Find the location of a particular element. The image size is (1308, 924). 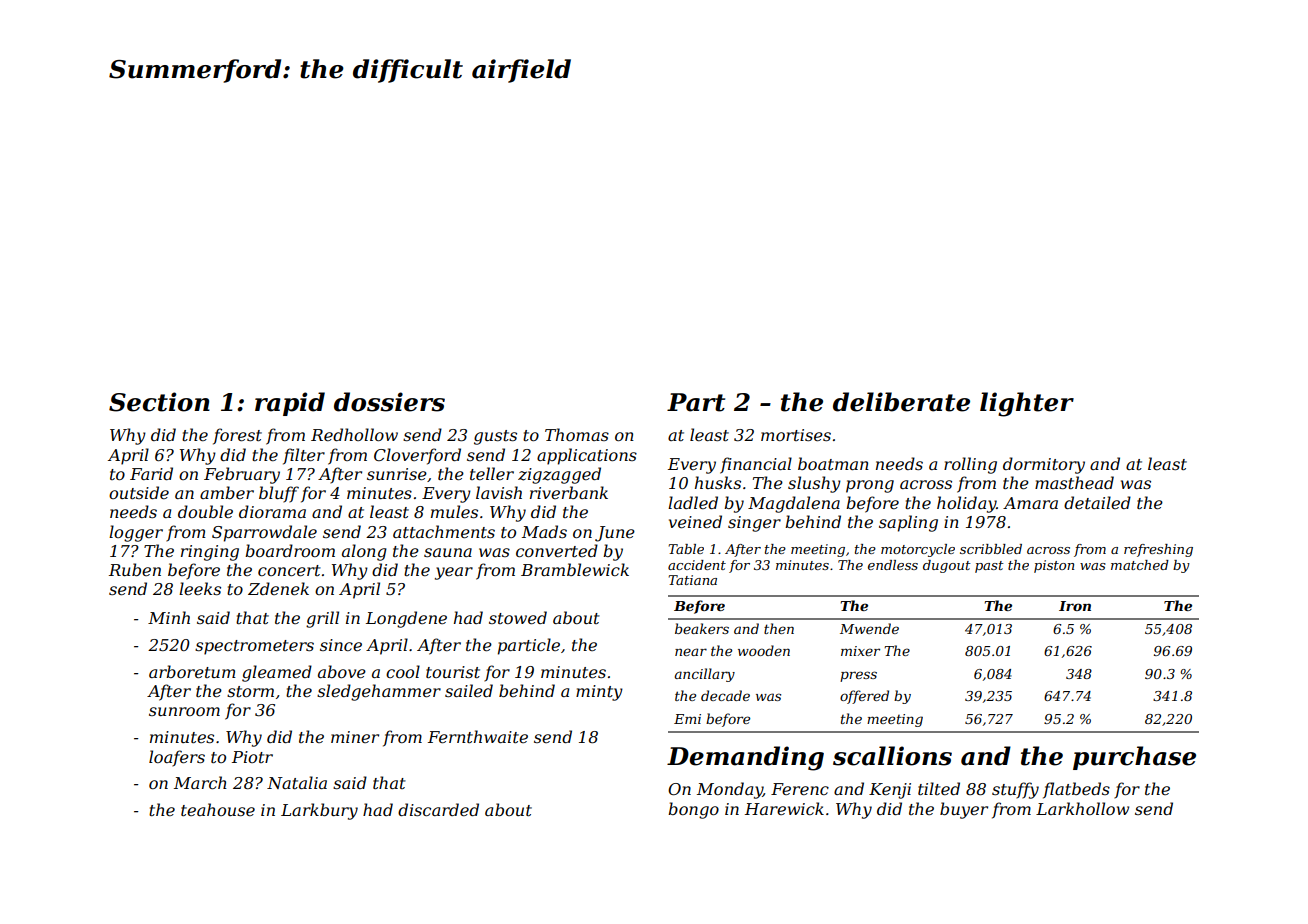

Larkbury is located at coordinates (319, 811).
